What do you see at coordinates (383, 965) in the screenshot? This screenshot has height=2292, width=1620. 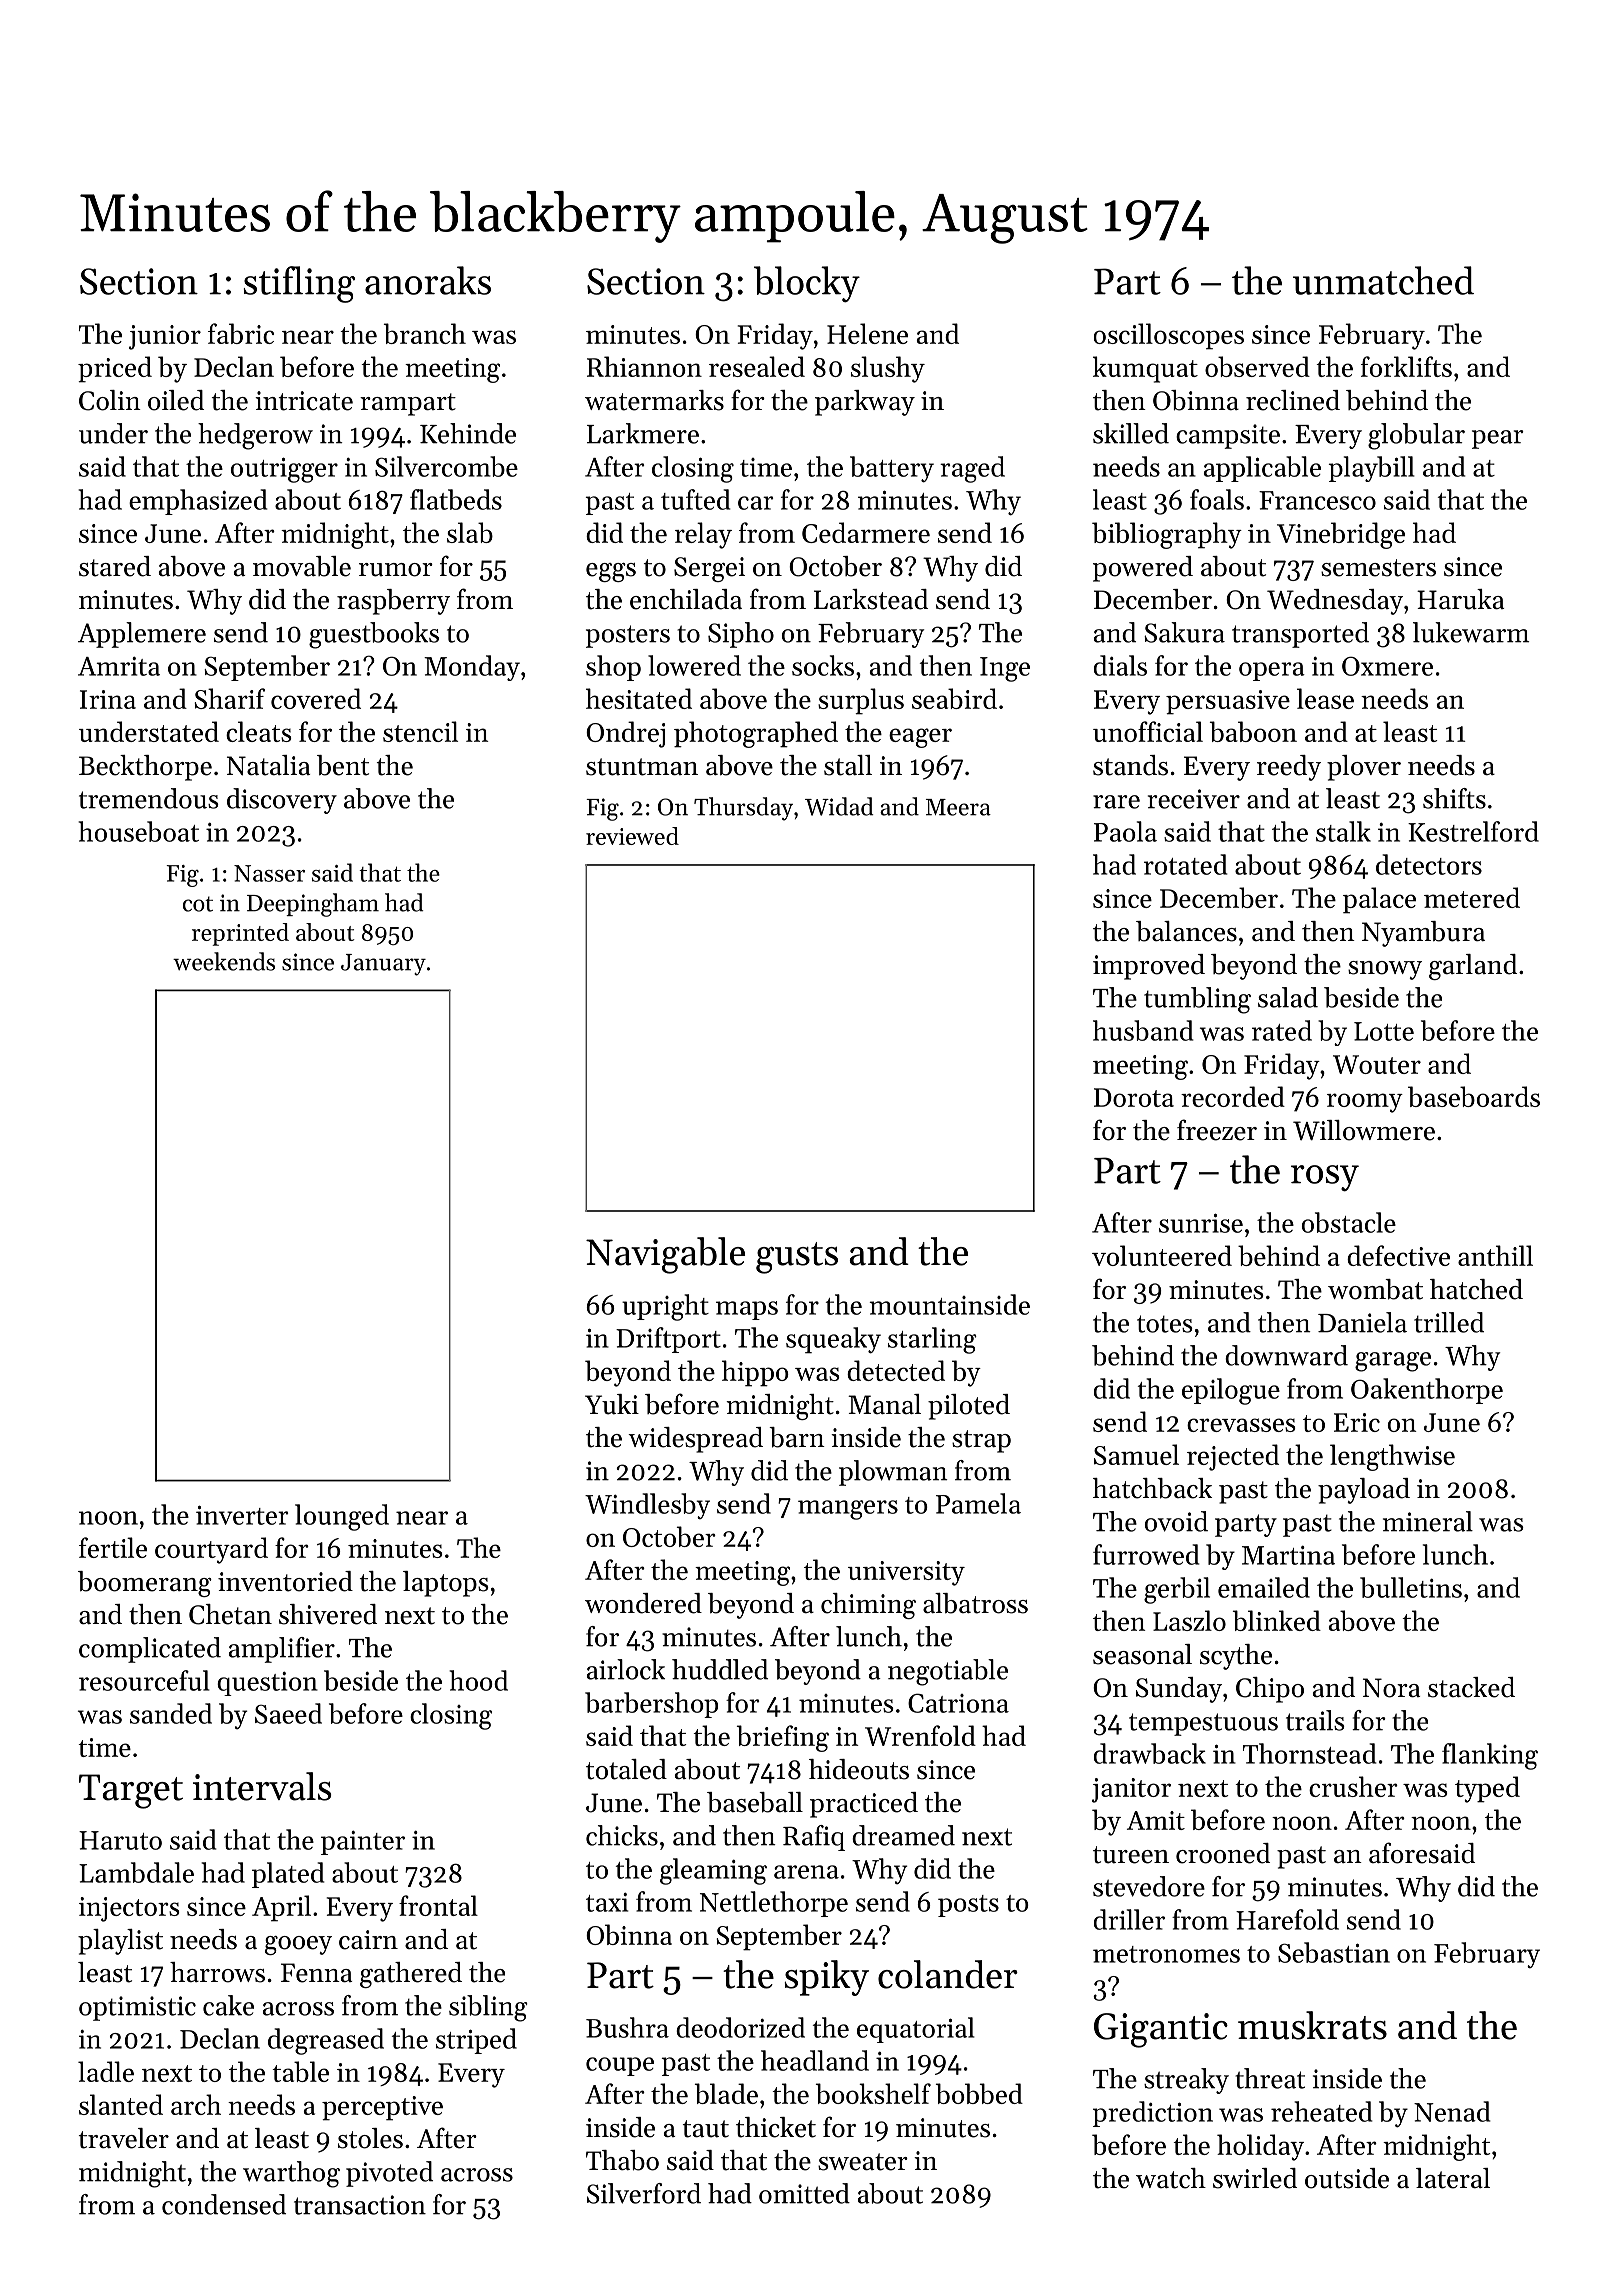 I see `January` at bounding box center [383, 965].
